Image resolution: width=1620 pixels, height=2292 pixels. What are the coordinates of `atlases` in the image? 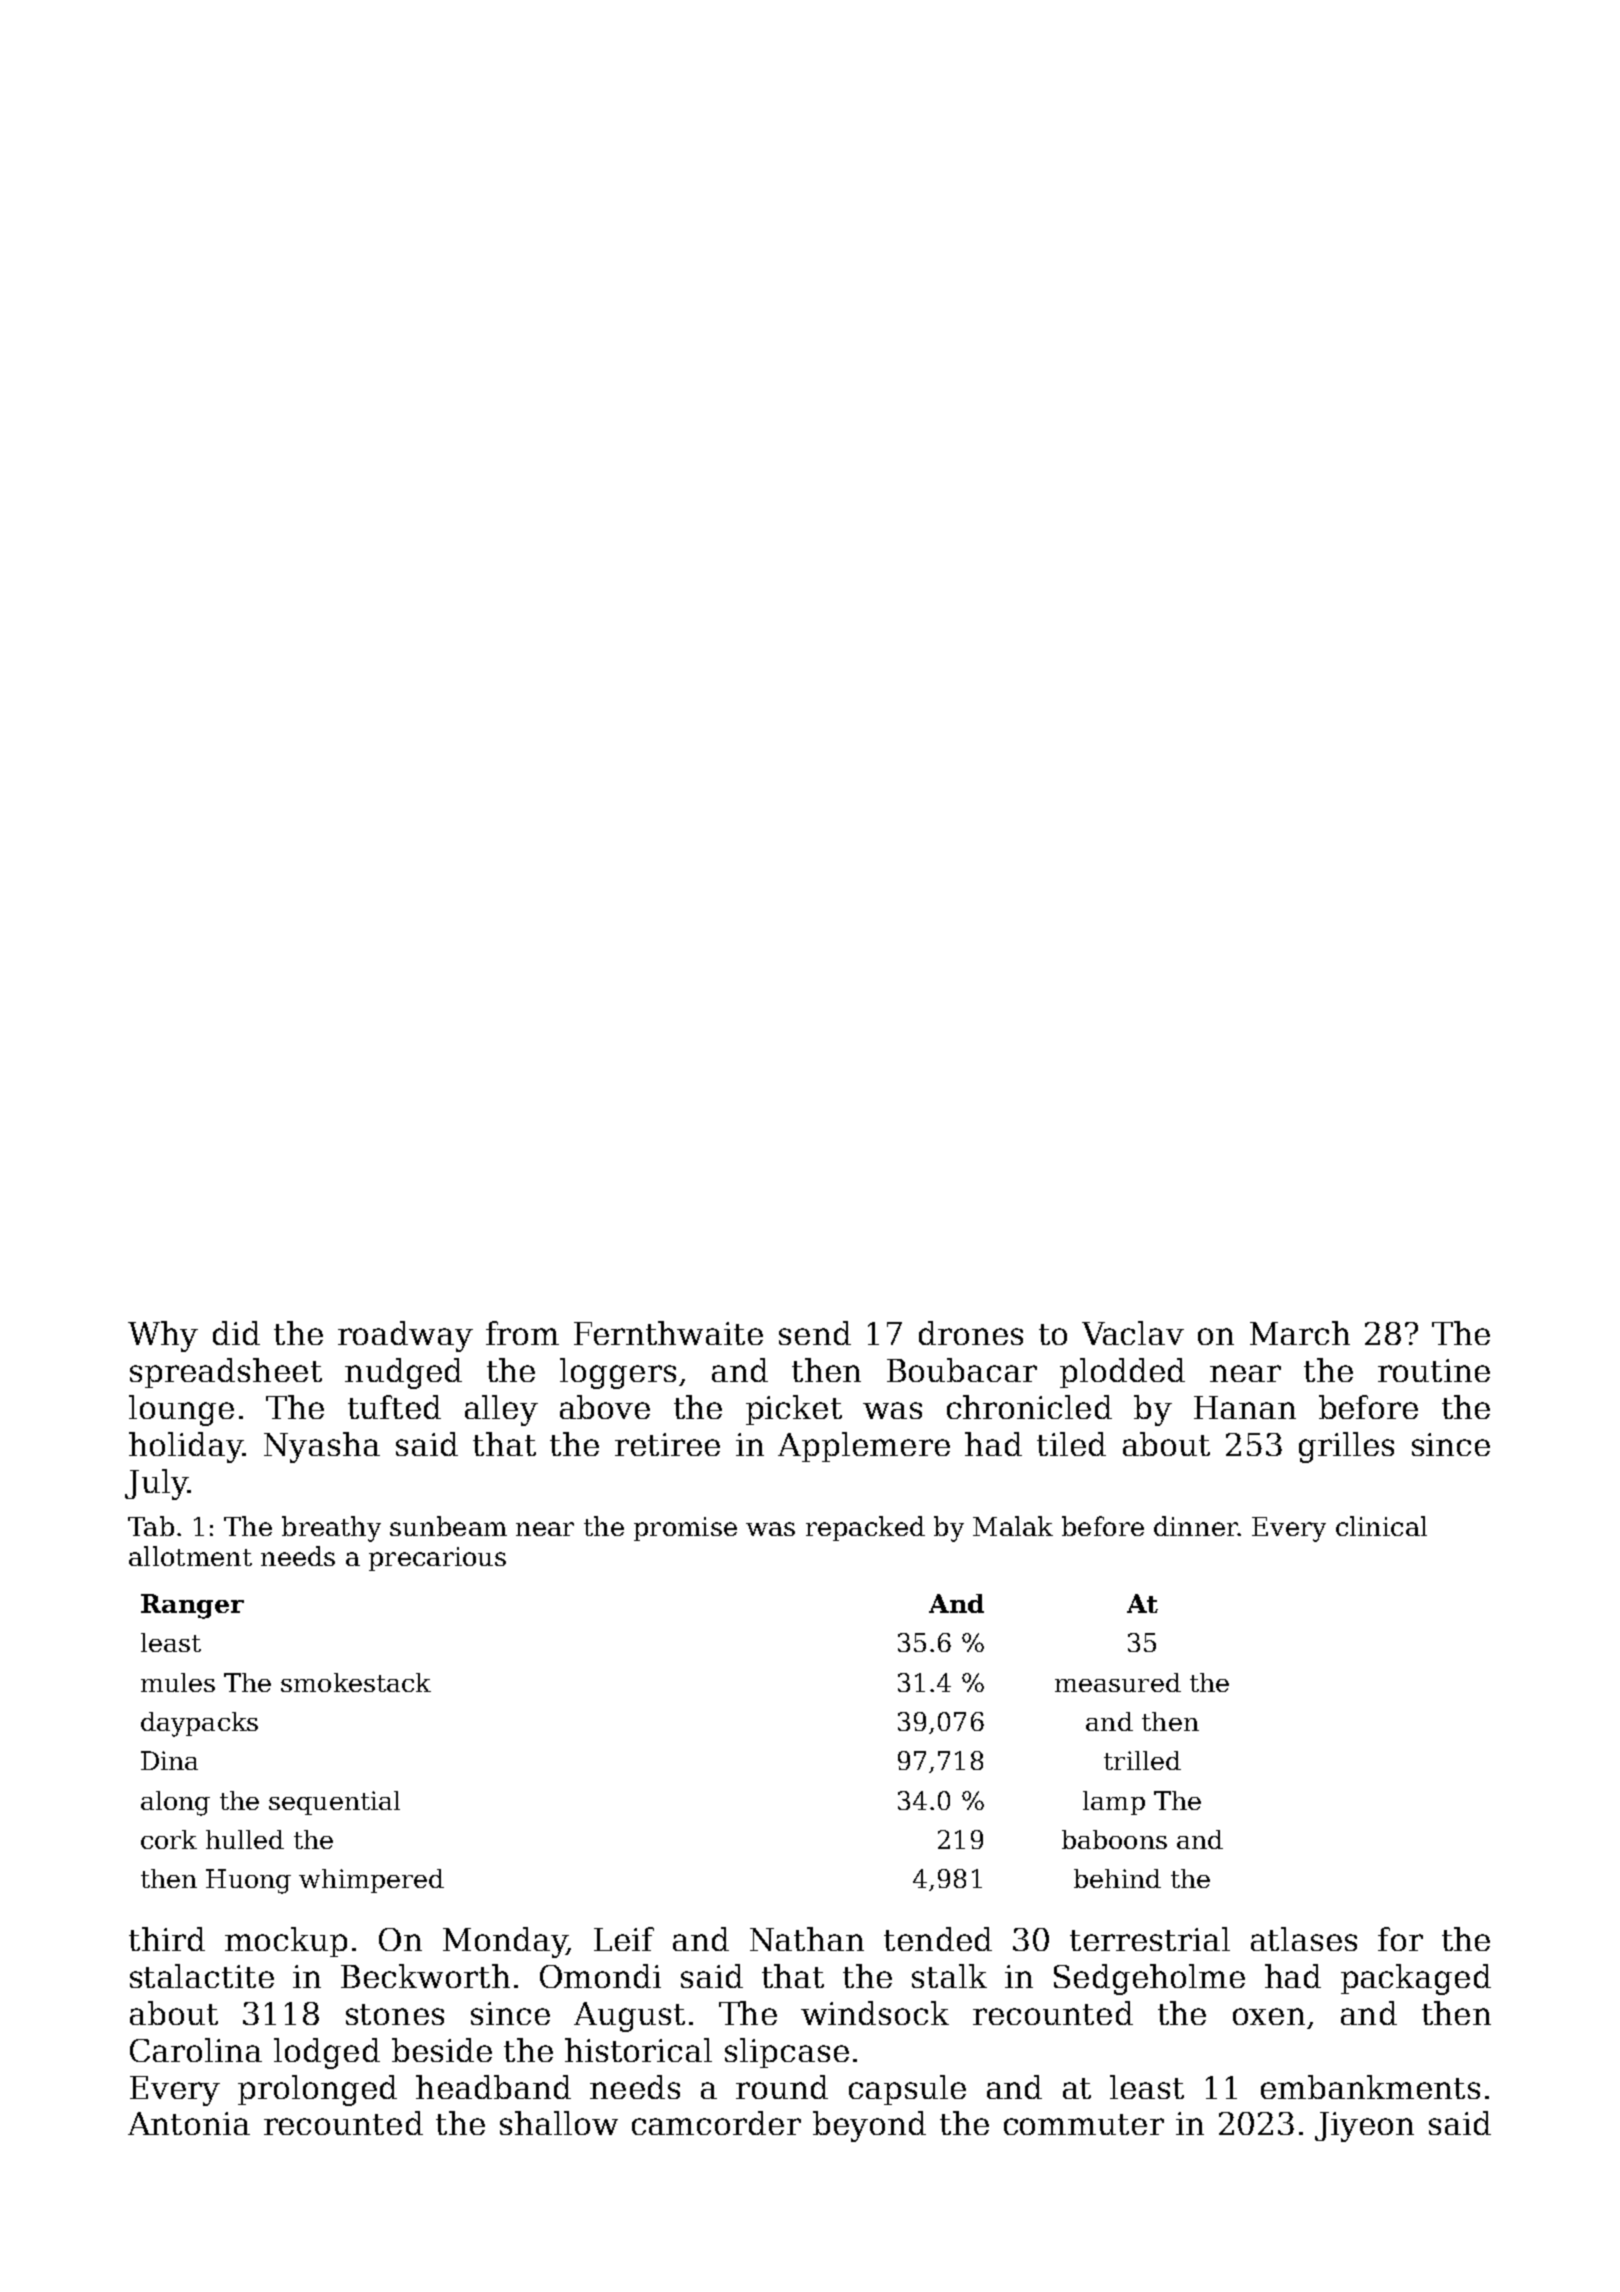 It's located at (1304, 1939).
